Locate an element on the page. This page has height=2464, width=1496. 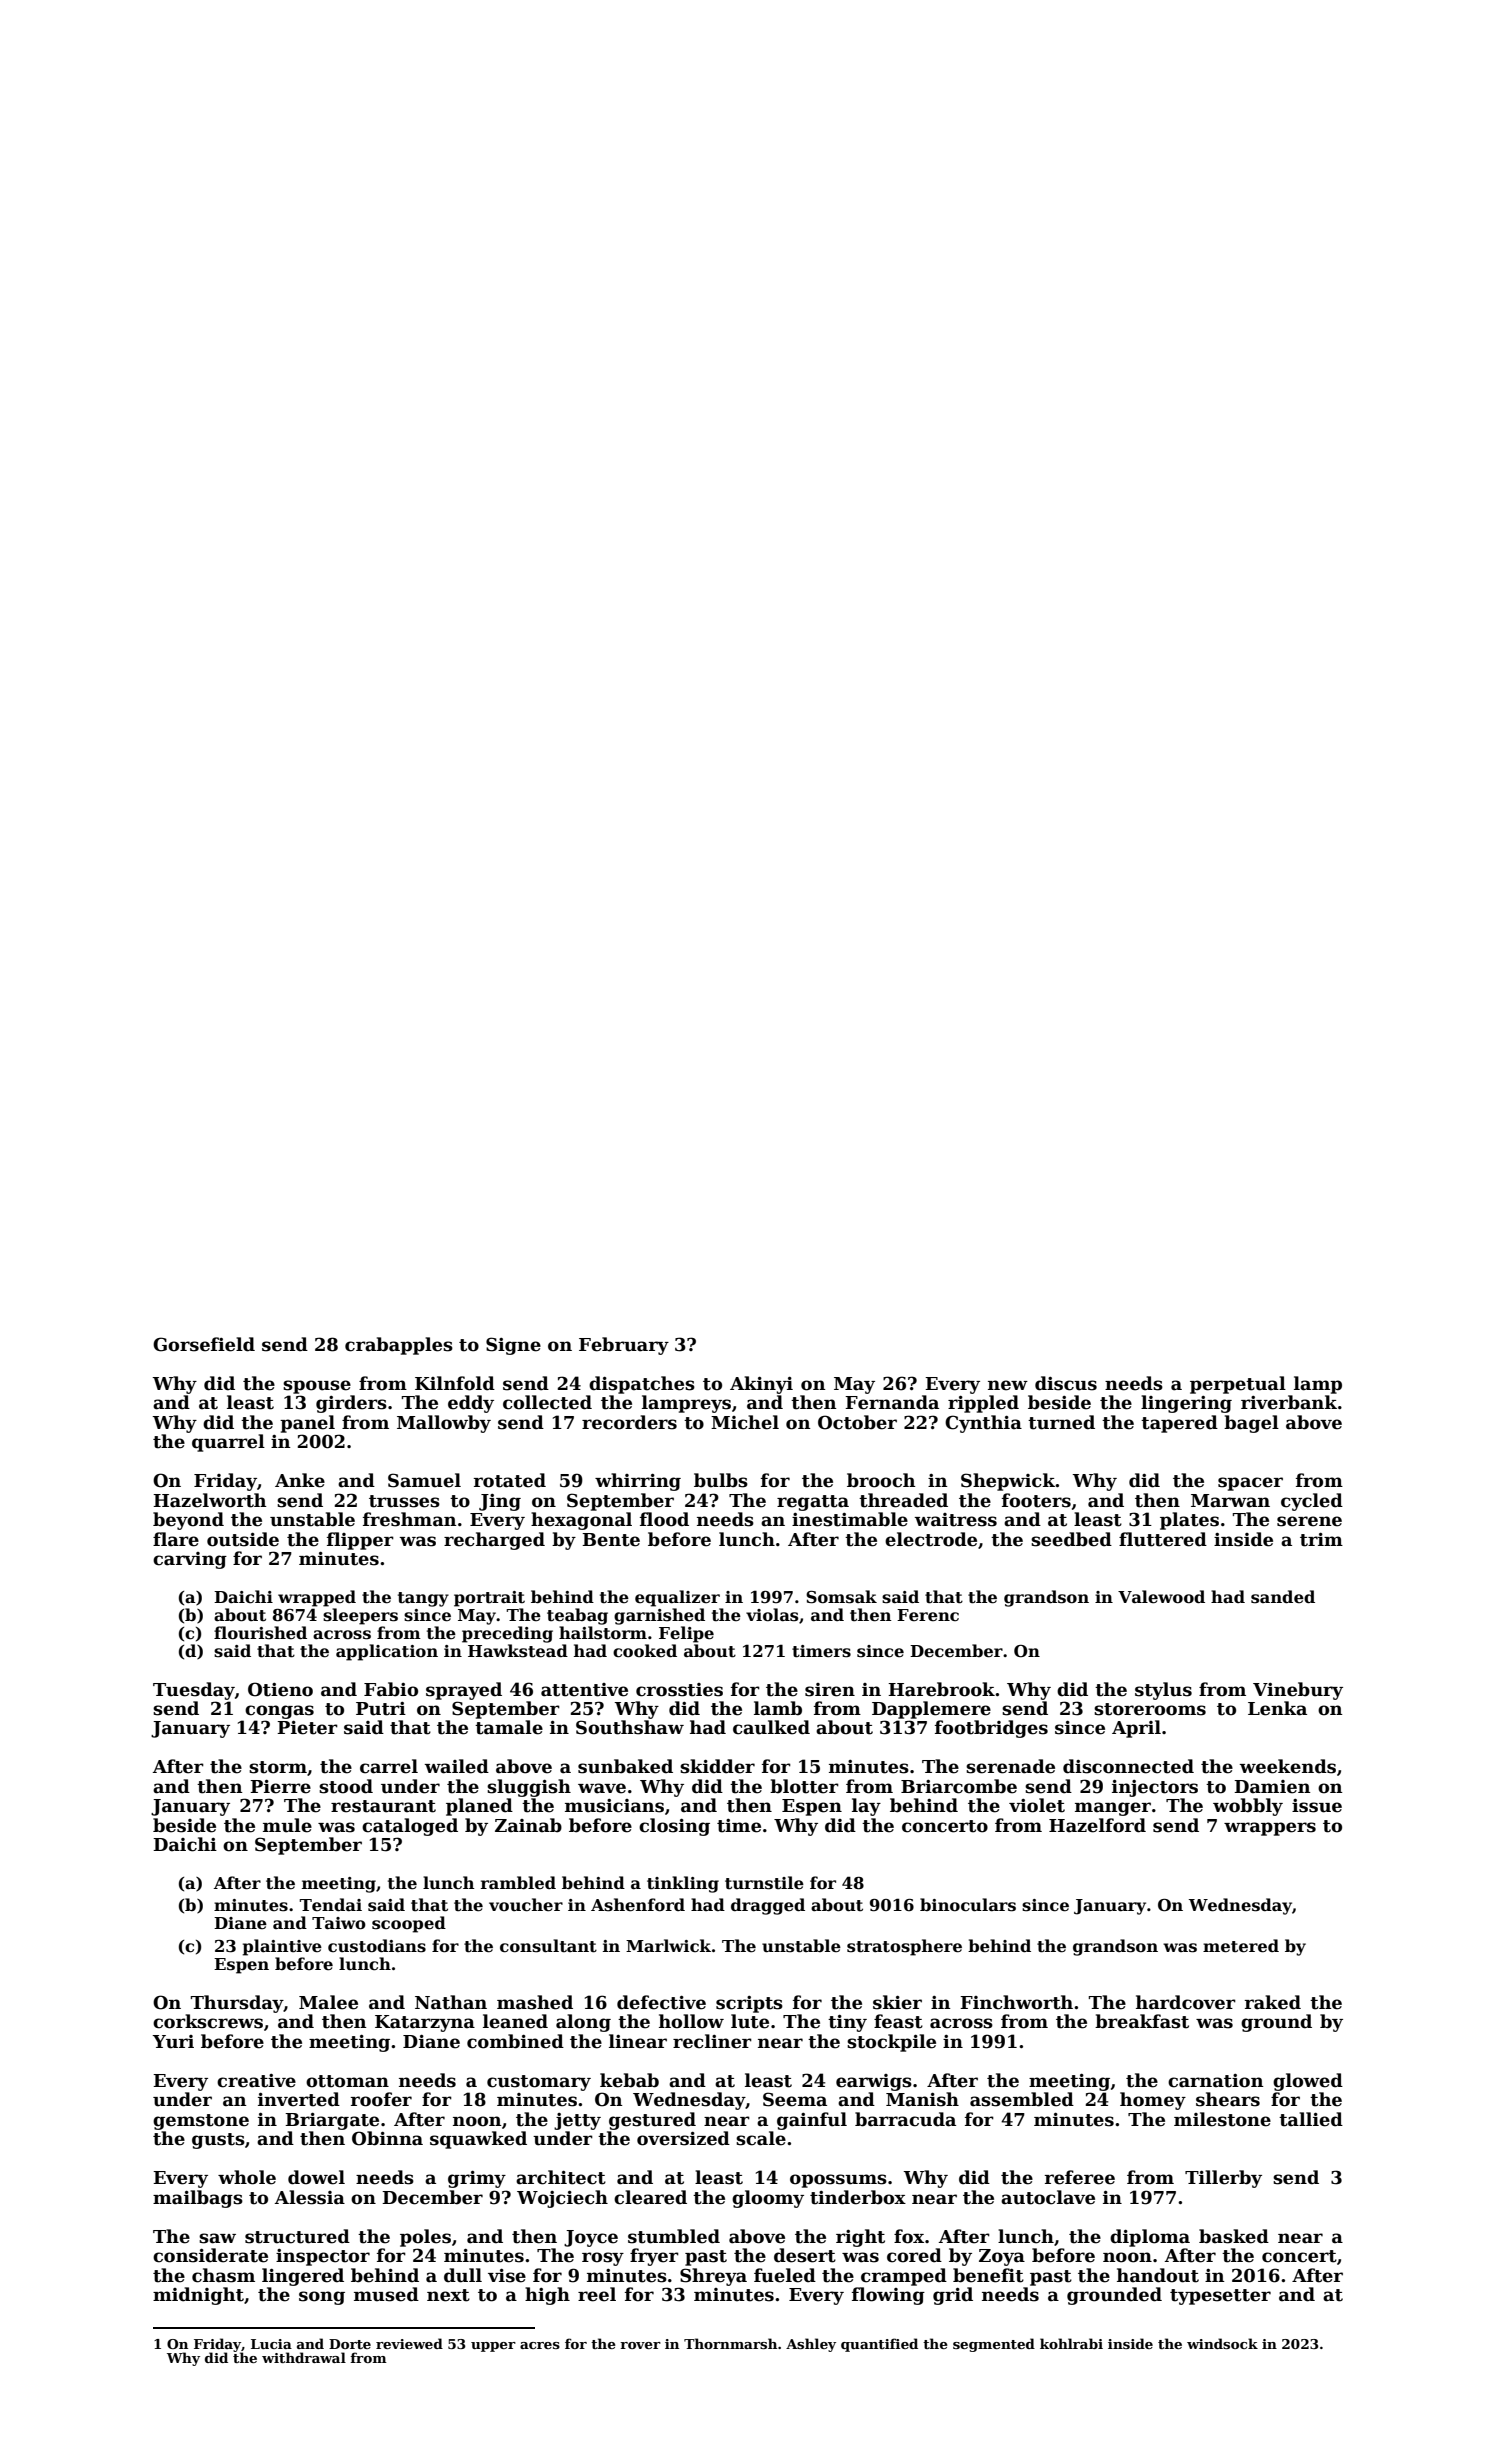
restaurant is located at coordinates (383, 1806).
